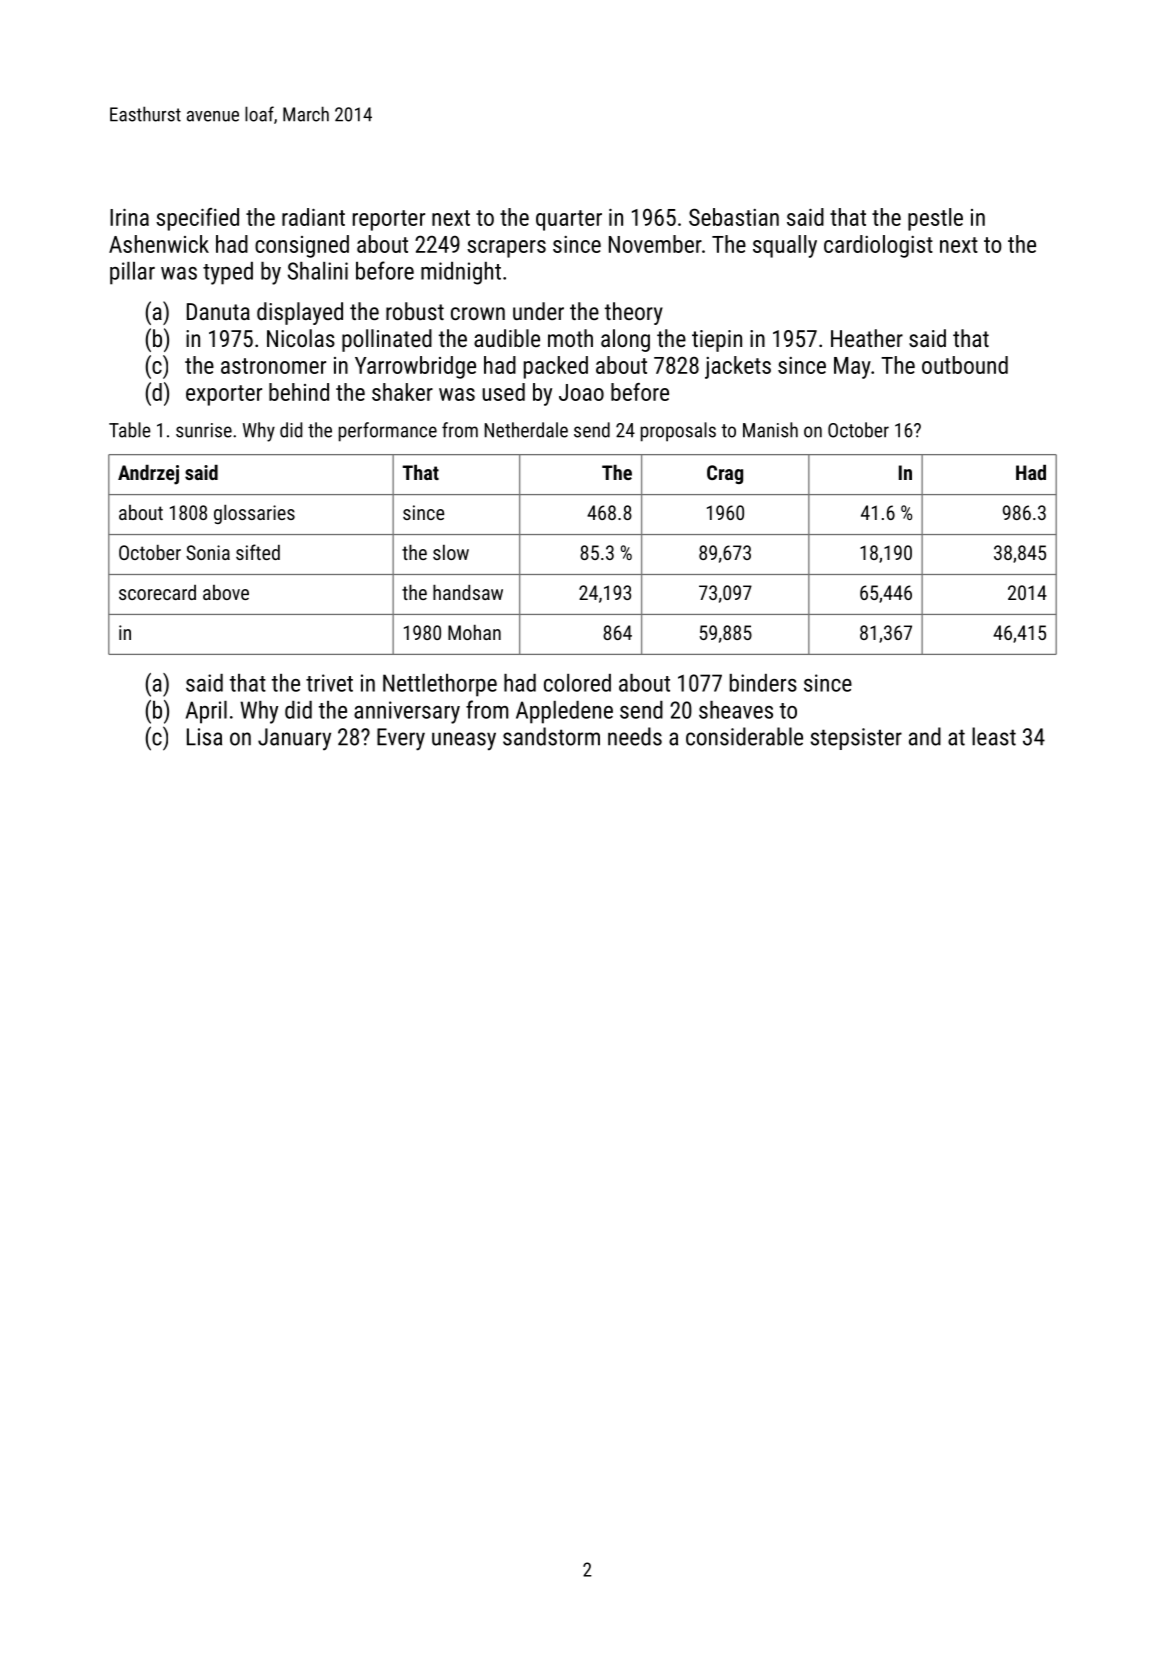  What do you see at coordinates (770, 430) in the page?
I see `Manish` at bounding box center [770, 430].
